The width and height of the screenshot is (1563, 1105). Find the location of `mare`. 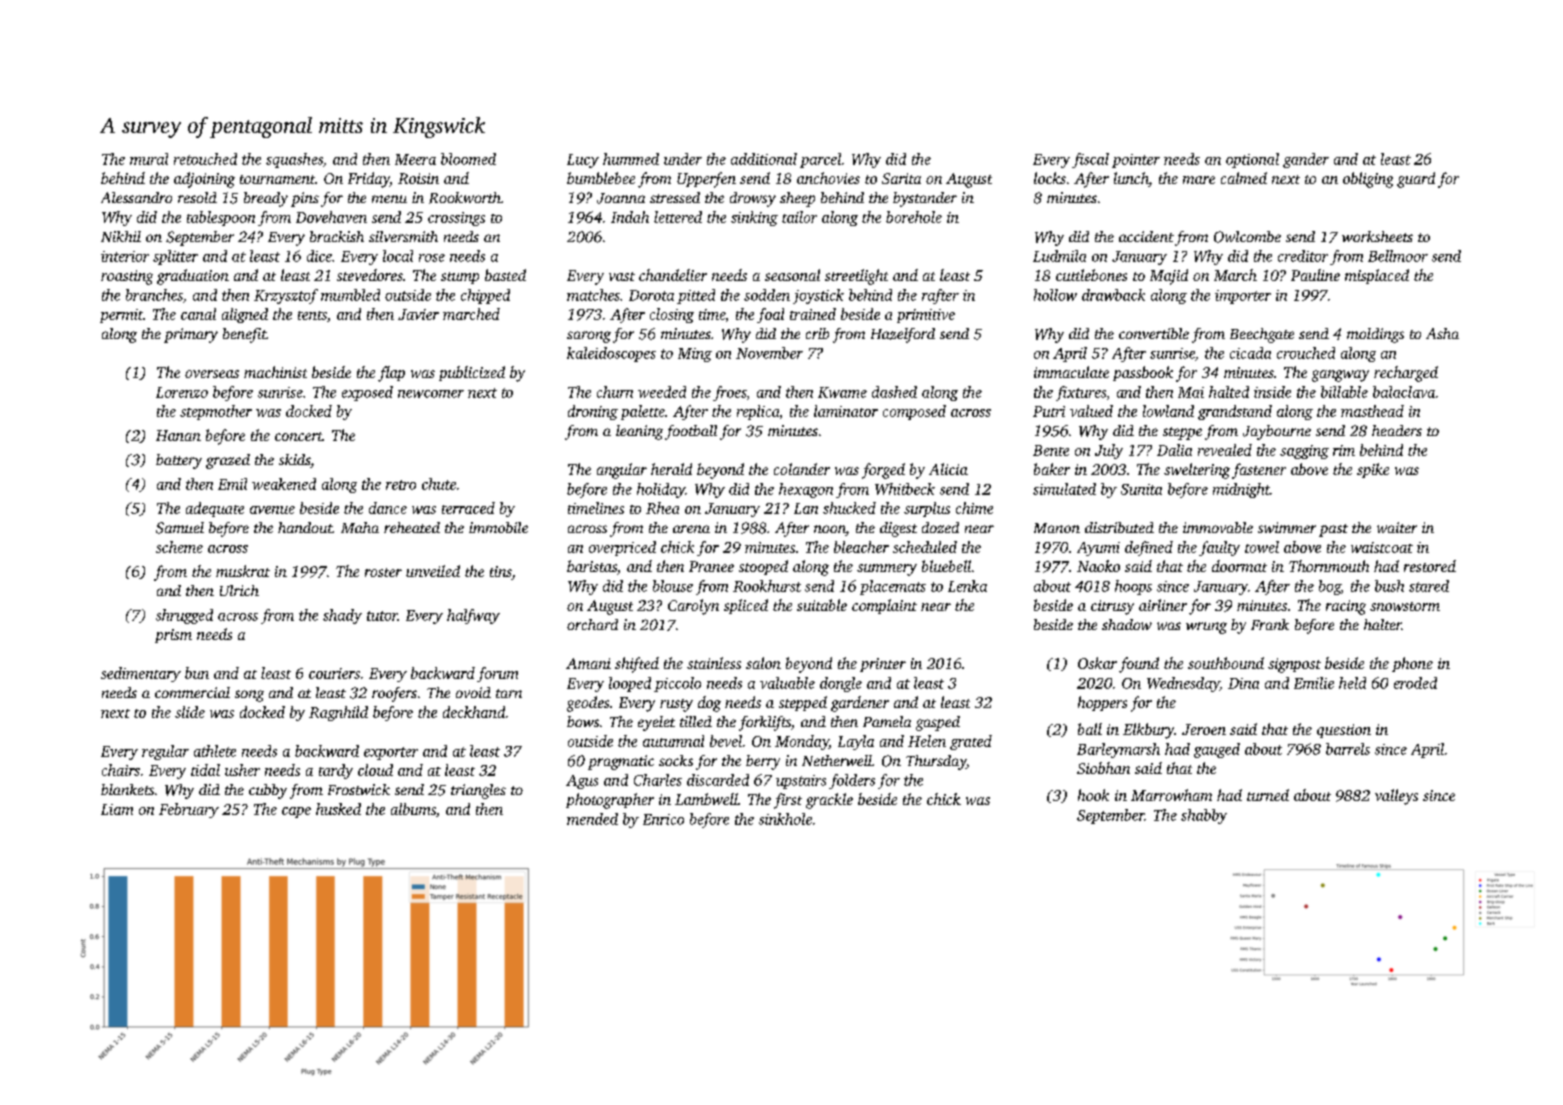

mare is located at coordinates (1199, 180).
